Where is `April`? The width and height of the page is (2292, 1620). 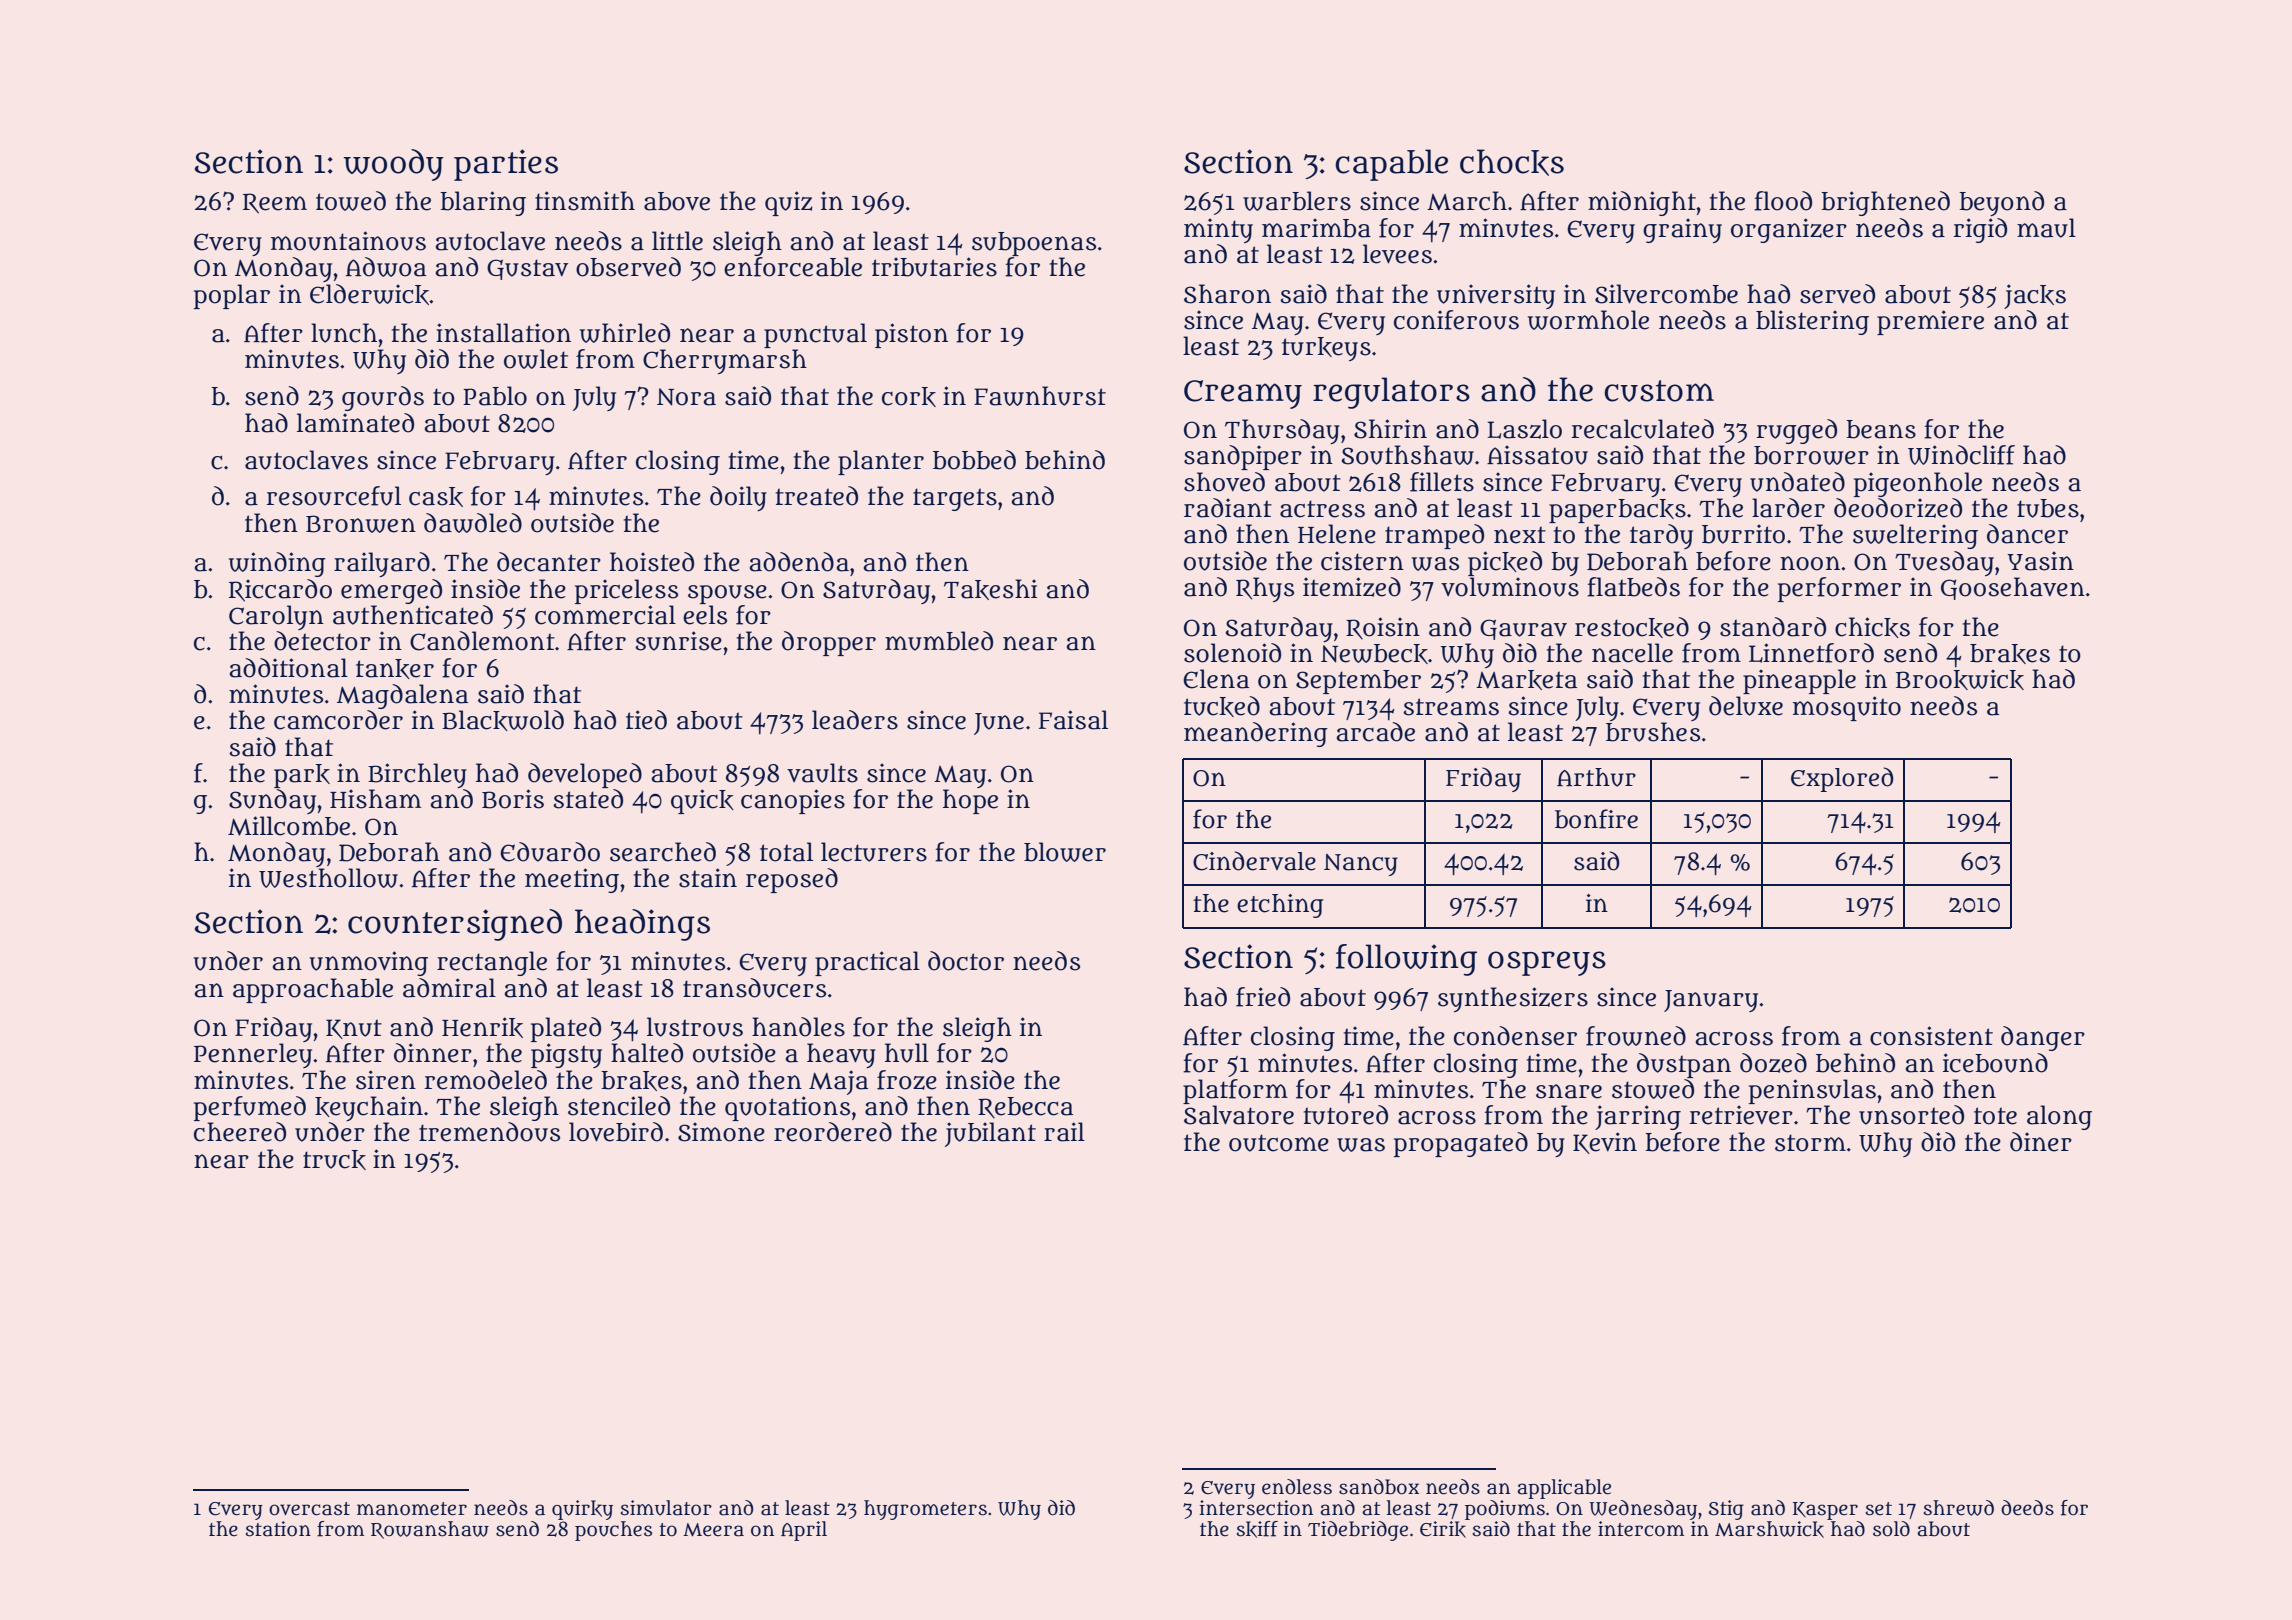 April is located at coordinates (804, 1531).
